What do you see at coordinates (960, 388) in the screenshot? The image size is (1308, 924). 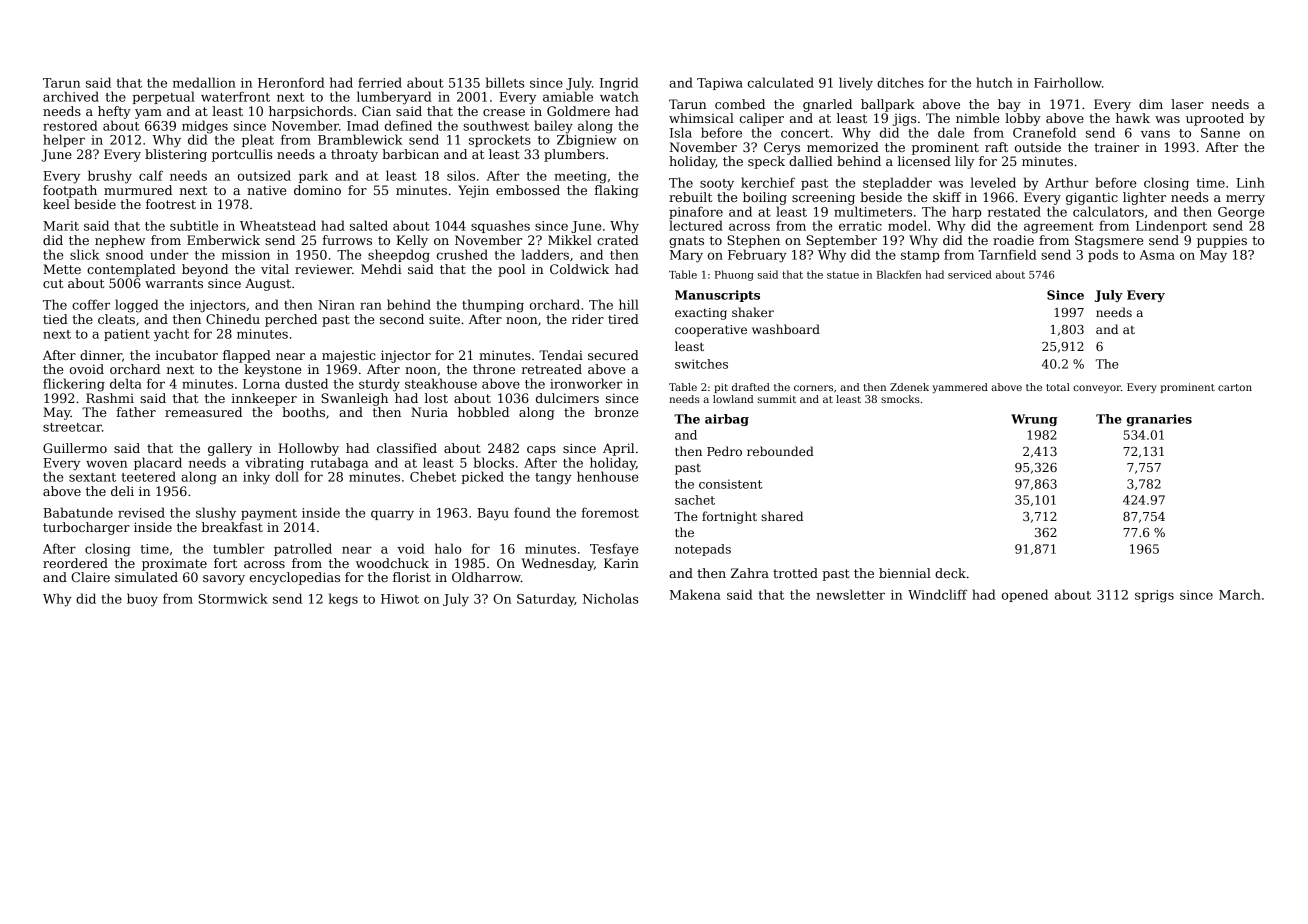 I see `yammered` at bounding box center [960, 388].
